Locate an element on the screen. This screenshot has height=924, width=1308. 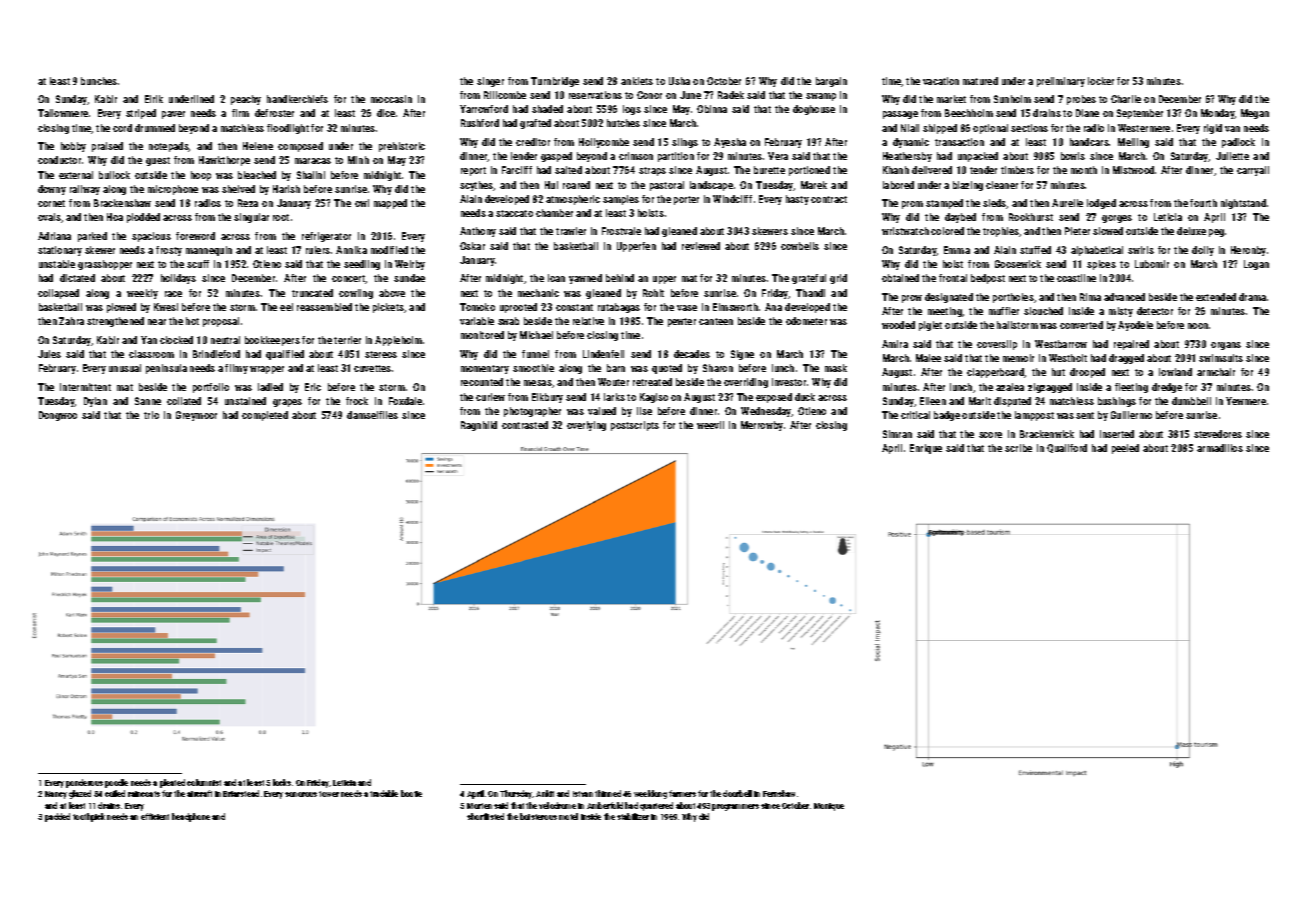
columnist is located at coordinates (204, 782).
